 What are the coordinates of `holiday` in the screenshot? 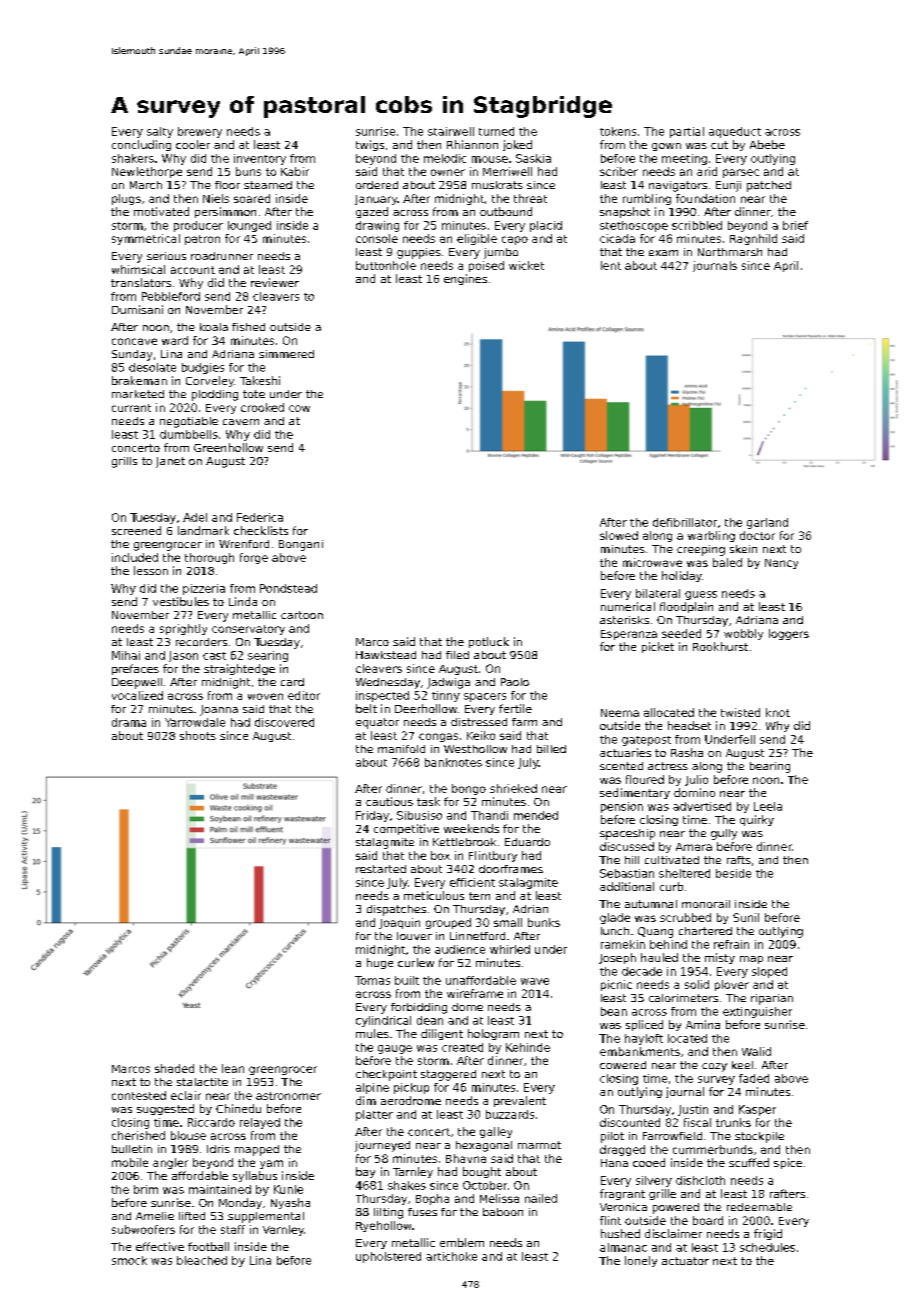 It's located at (682, 576).
